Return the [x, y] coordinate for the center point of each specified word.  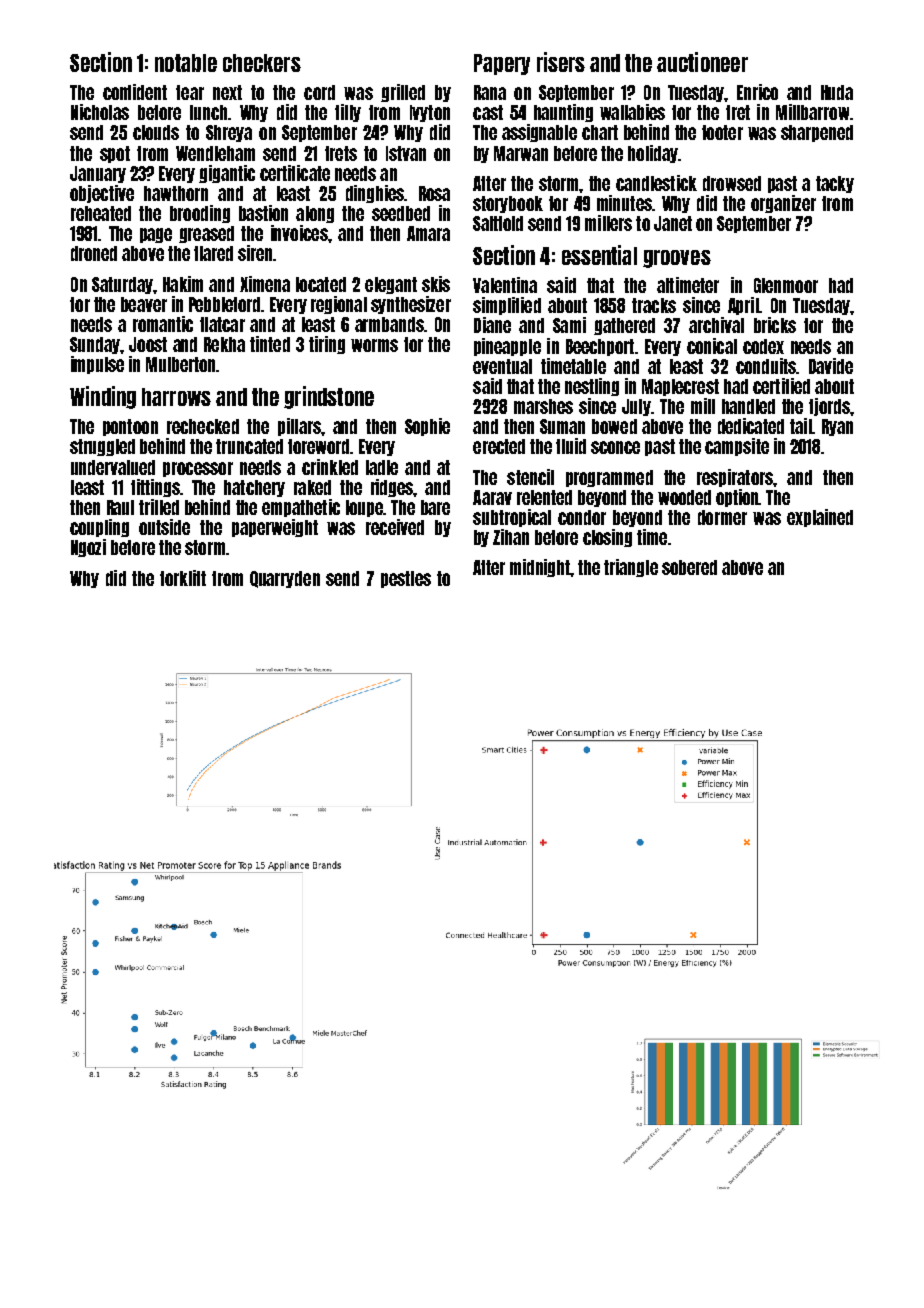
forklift [183, 578]
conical [712, 346]
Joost [148, 344]
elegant [391, 285]
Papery [502, 64]
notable [186, 63]
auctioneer [702, 62]
